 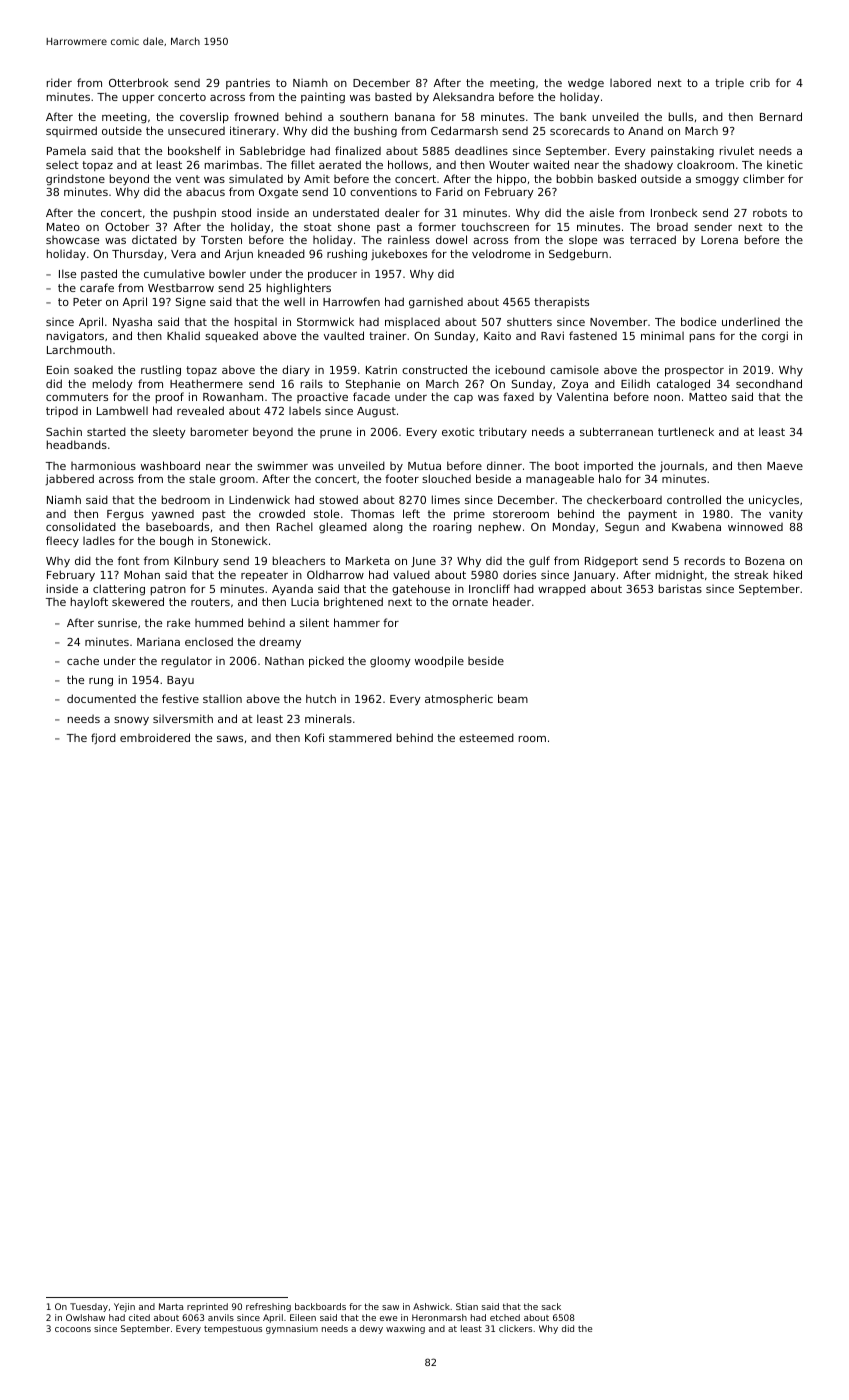 What do you see at coordinates (674, 212) in the document?
I see `Ironbeck` at bounding box center [674, 212].
